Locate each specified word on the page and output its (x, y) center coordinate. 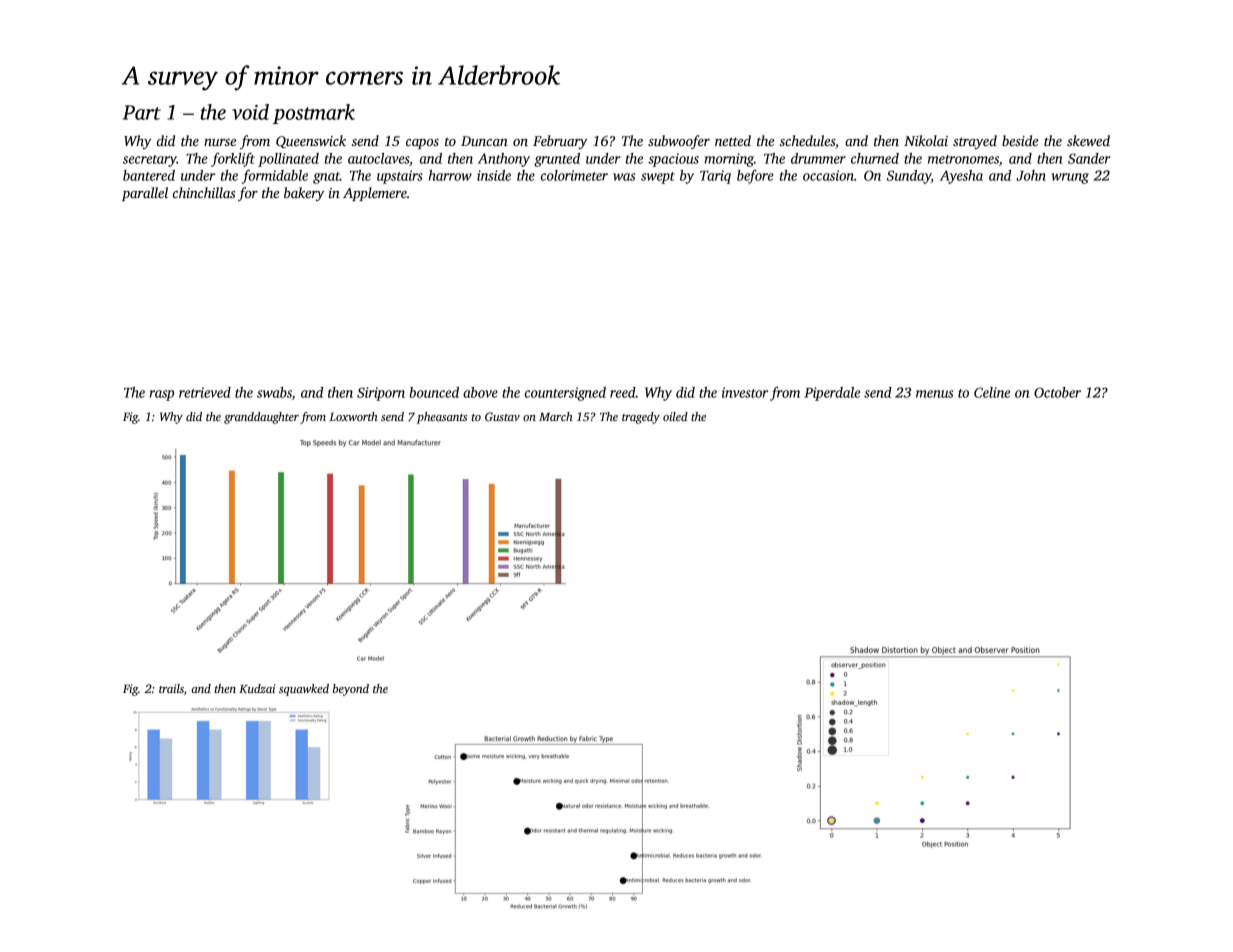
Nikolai (926, 140)
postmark (314, 114)
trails (171, 688)
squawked (304, 690)
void (250, 112)
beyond (351, 690)
